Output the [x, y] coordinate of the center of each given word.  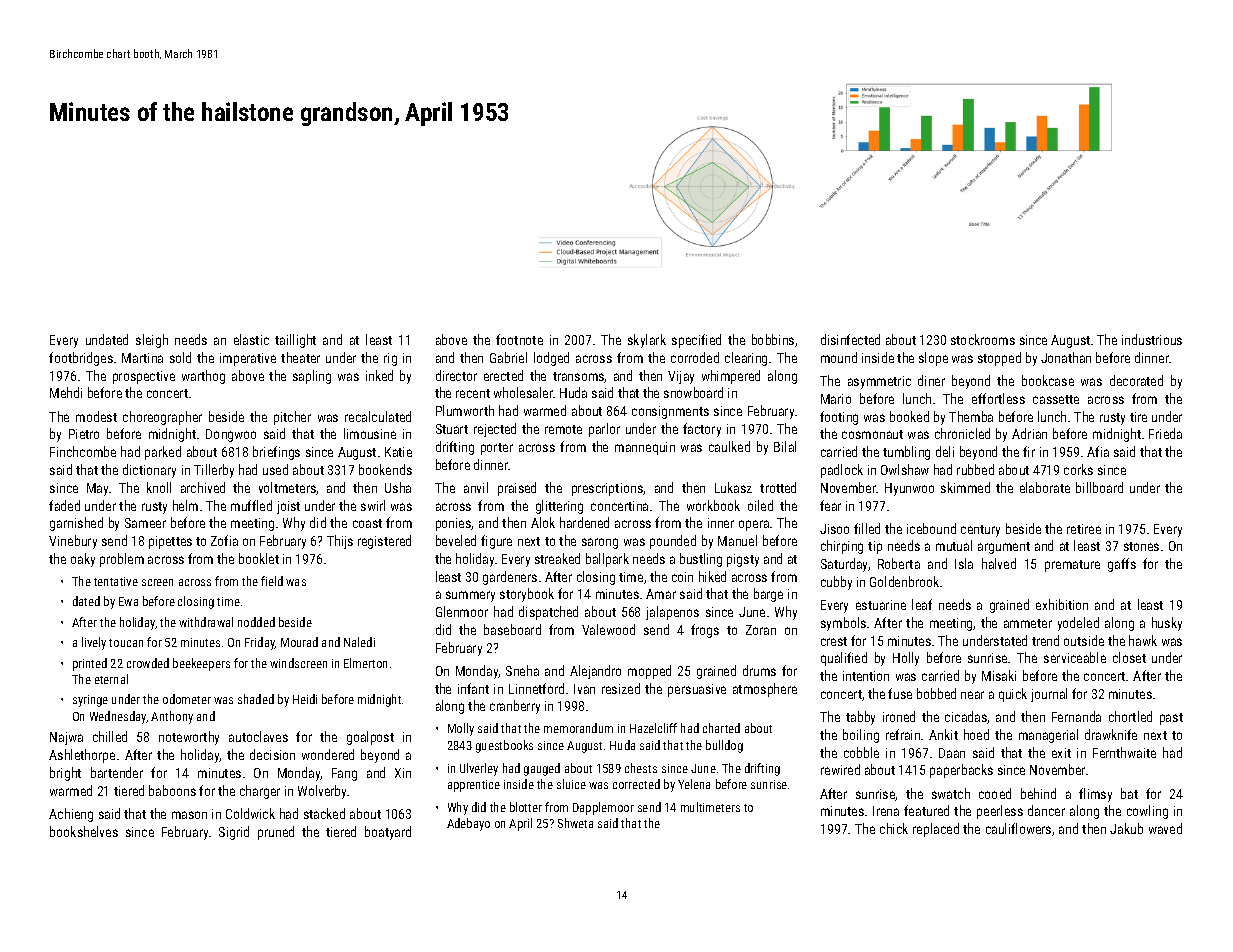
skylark [647, 341]
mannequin [645, 448]
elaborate [1045, 487]
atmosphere [765, 690]
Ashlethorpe [82, 756]
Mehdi [66, 392]
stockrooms [983, 339]
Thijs [340, 542]
